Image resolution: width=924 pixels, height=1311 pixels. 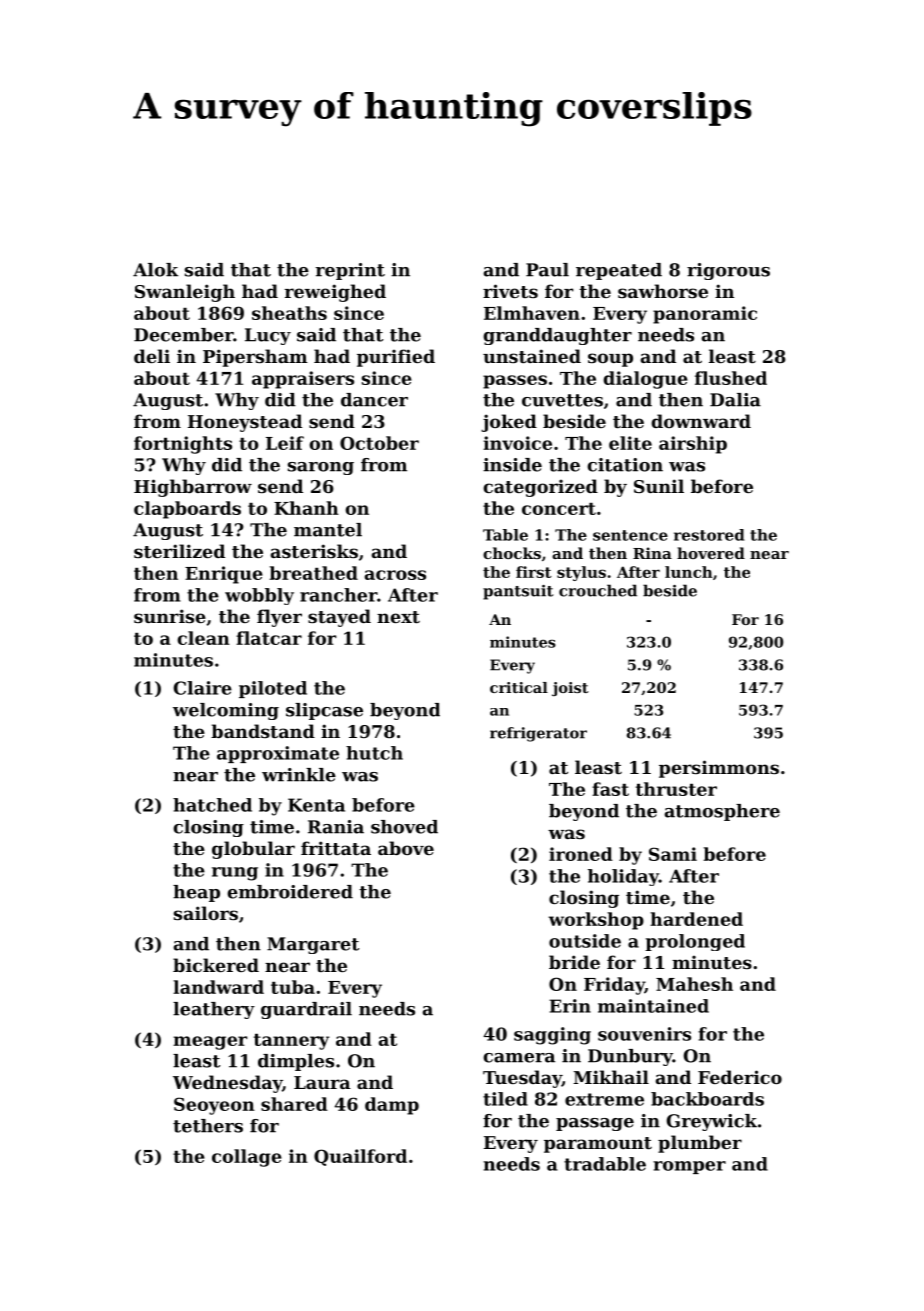 What do you see at coordinates (214, 1010) in the screenshot?
I see `leathery` at bounding box center [214, 1010].
